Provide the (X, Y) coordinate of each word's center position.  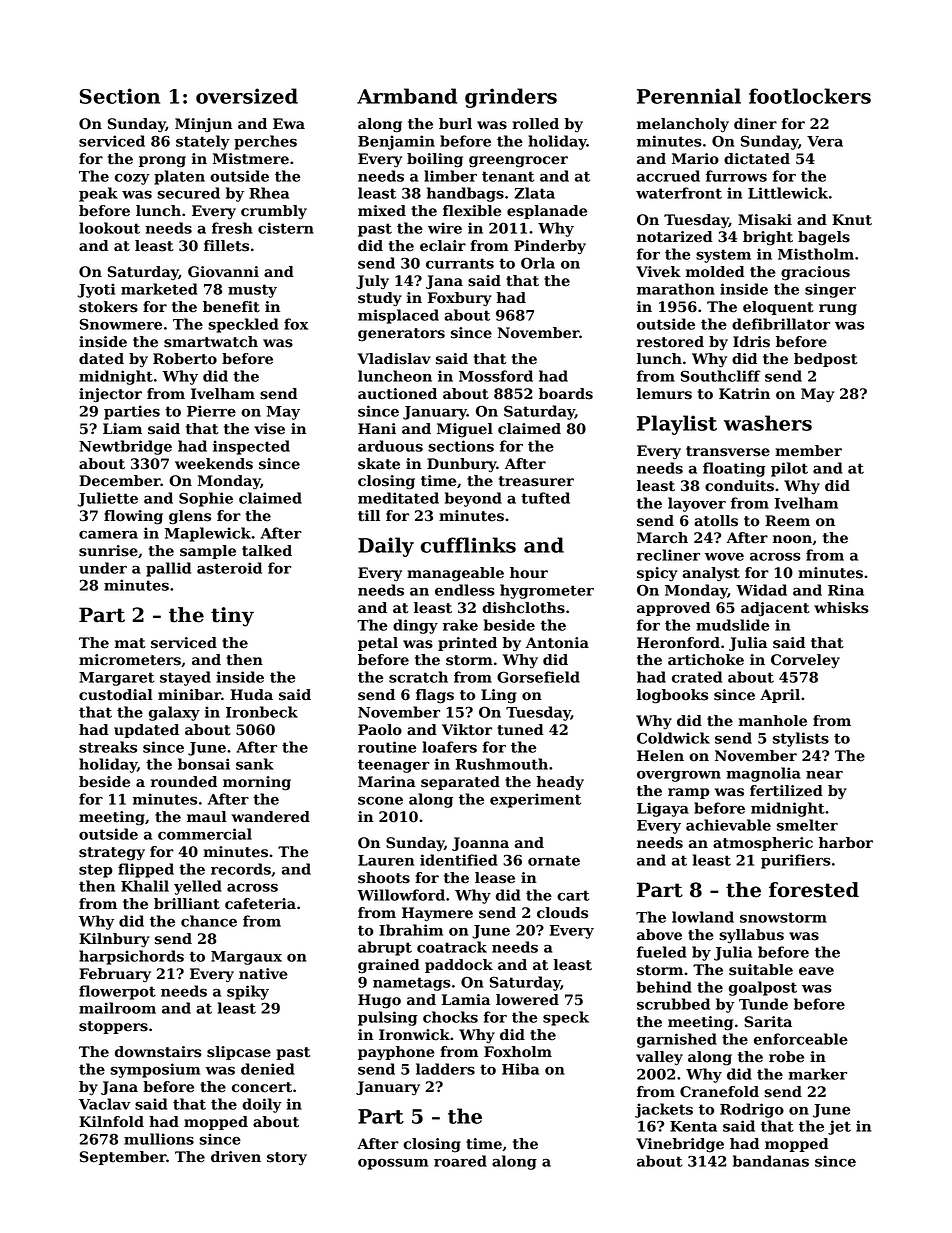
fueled (662, 952)
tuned (520, 730)
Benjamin (396, 142)
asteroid (229, 568)
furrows (736, 176)
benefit (231, 307)
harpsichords (131, 957)
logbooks (672, 696)
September (123, 1158)
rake (460, 625)
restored (670, 342)
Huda (251, 694)
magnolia (763, 774)
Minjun (203, 125)
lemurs (664, 394)
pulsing (388, 1018)
